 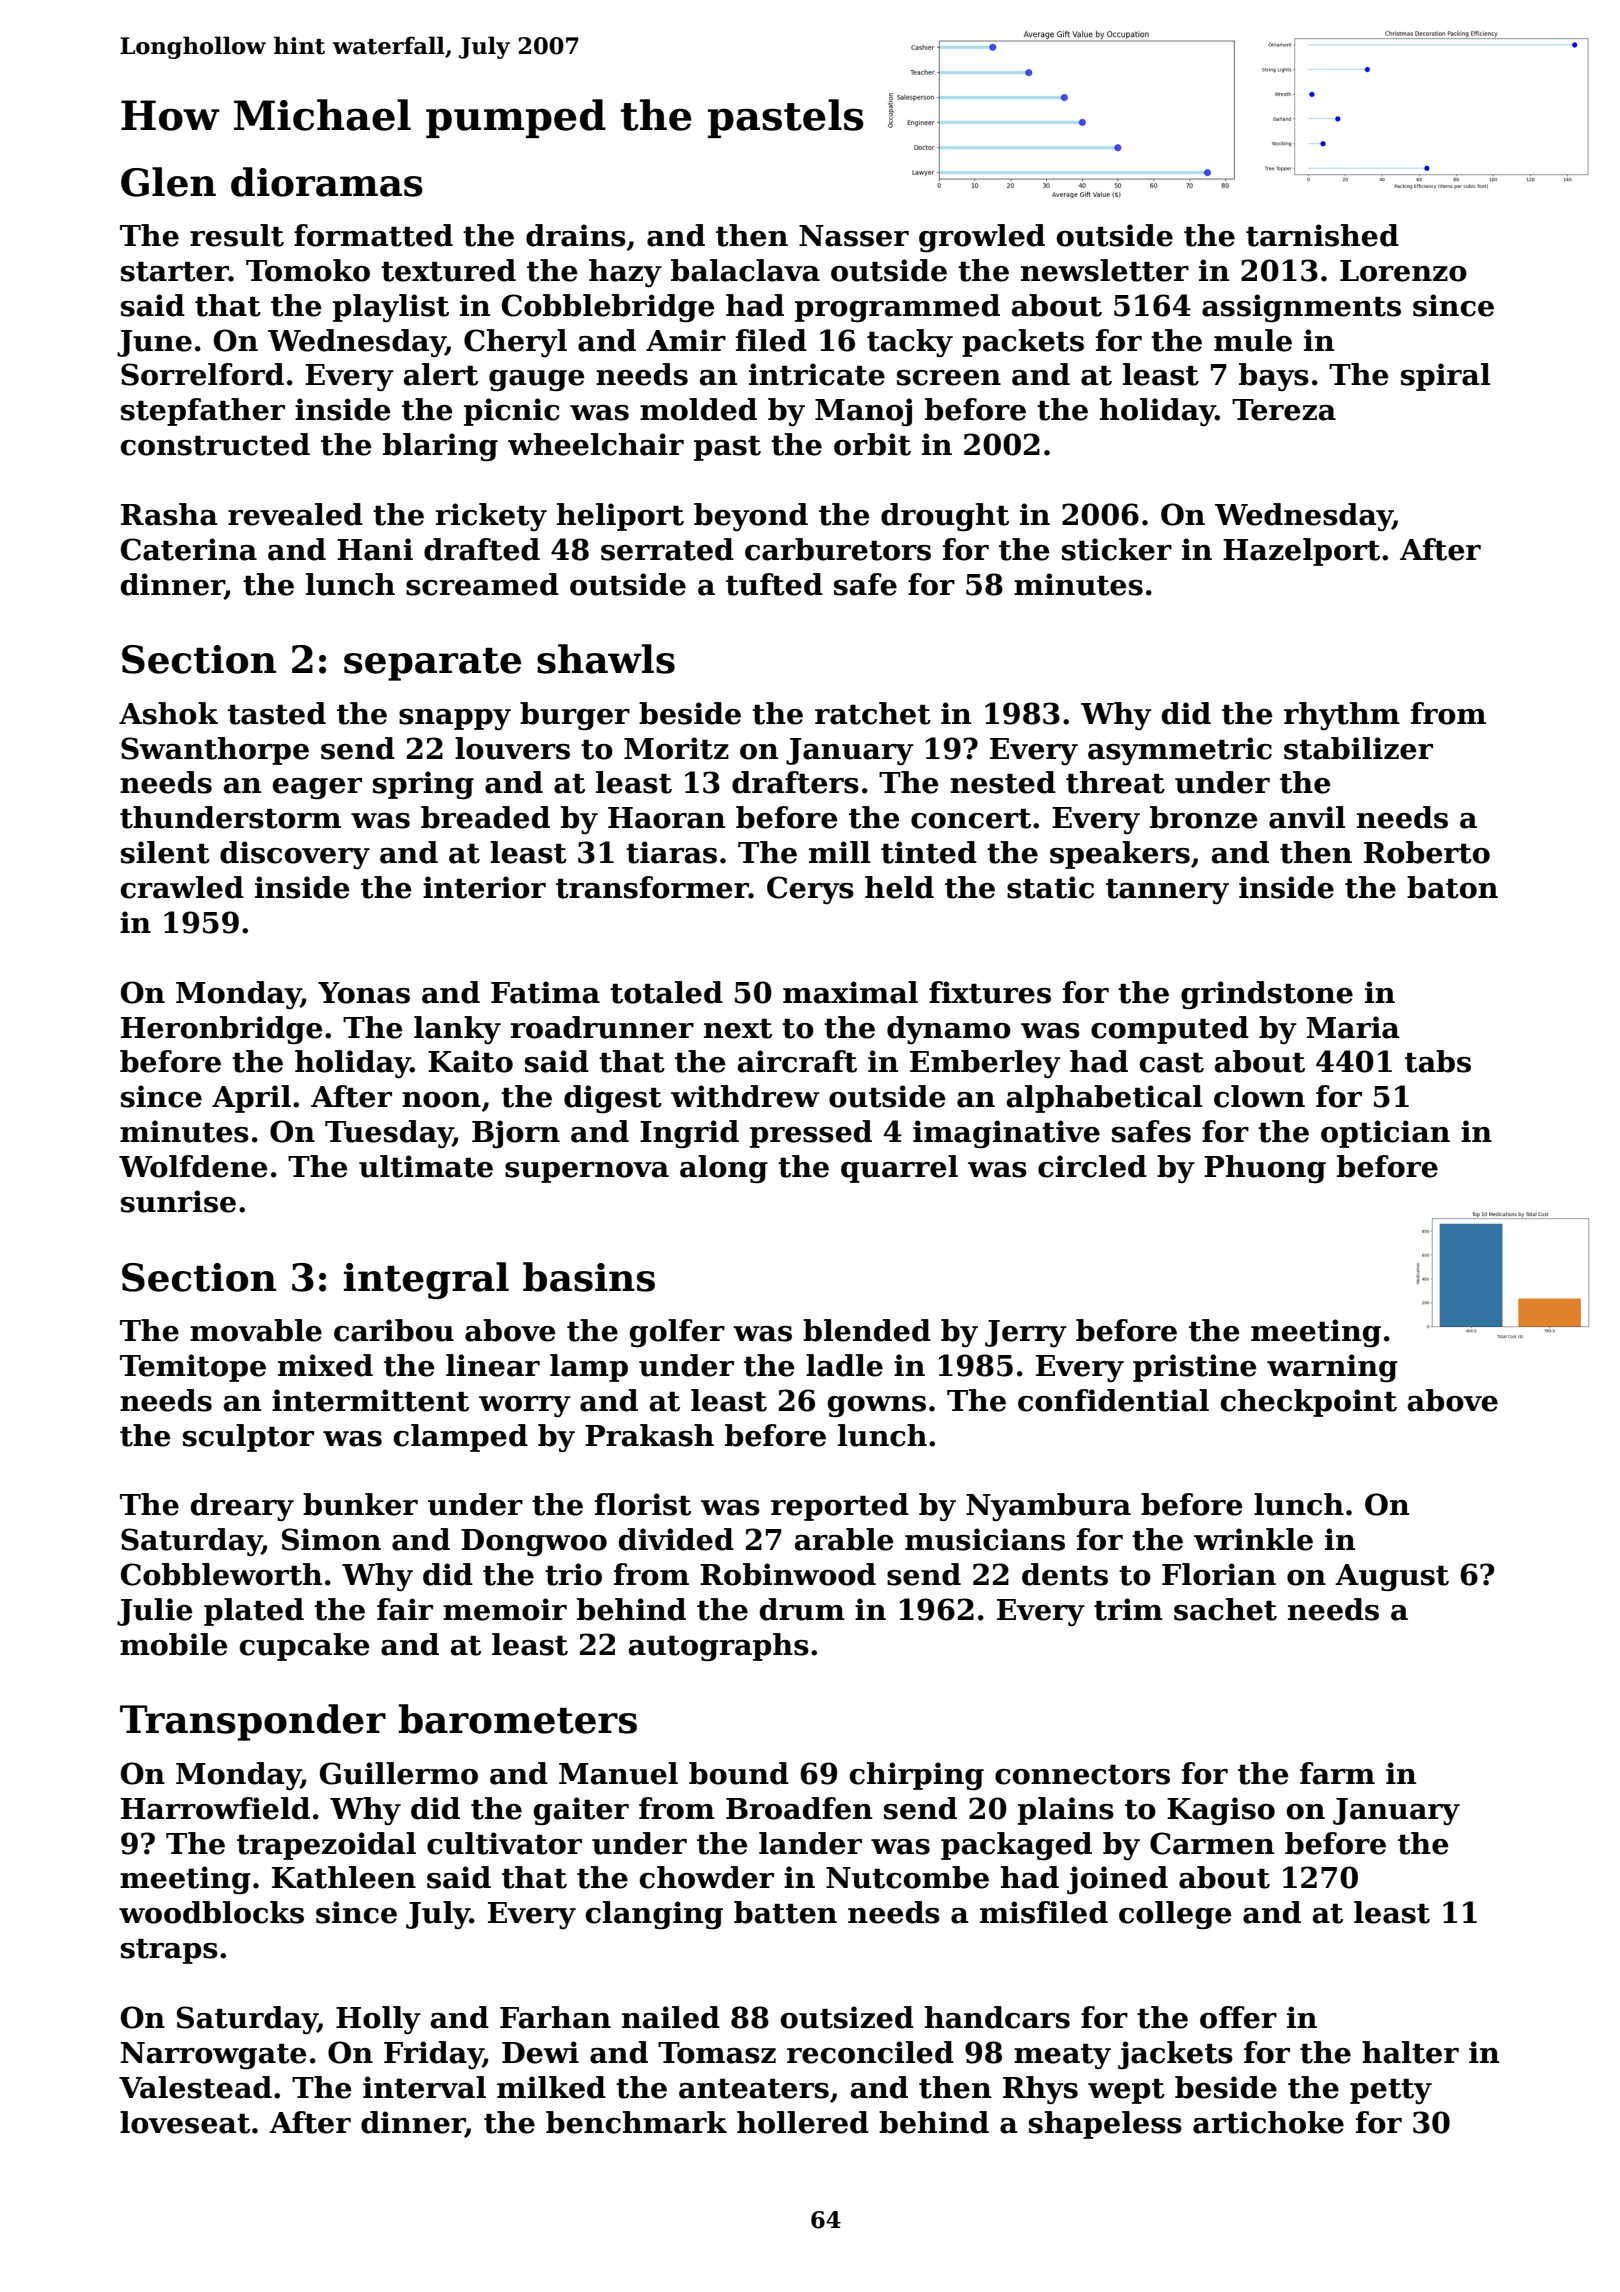 What do you see at coordinates (785, 1912) in the image?
I see `batten` at bounding box center [785, 1912].
